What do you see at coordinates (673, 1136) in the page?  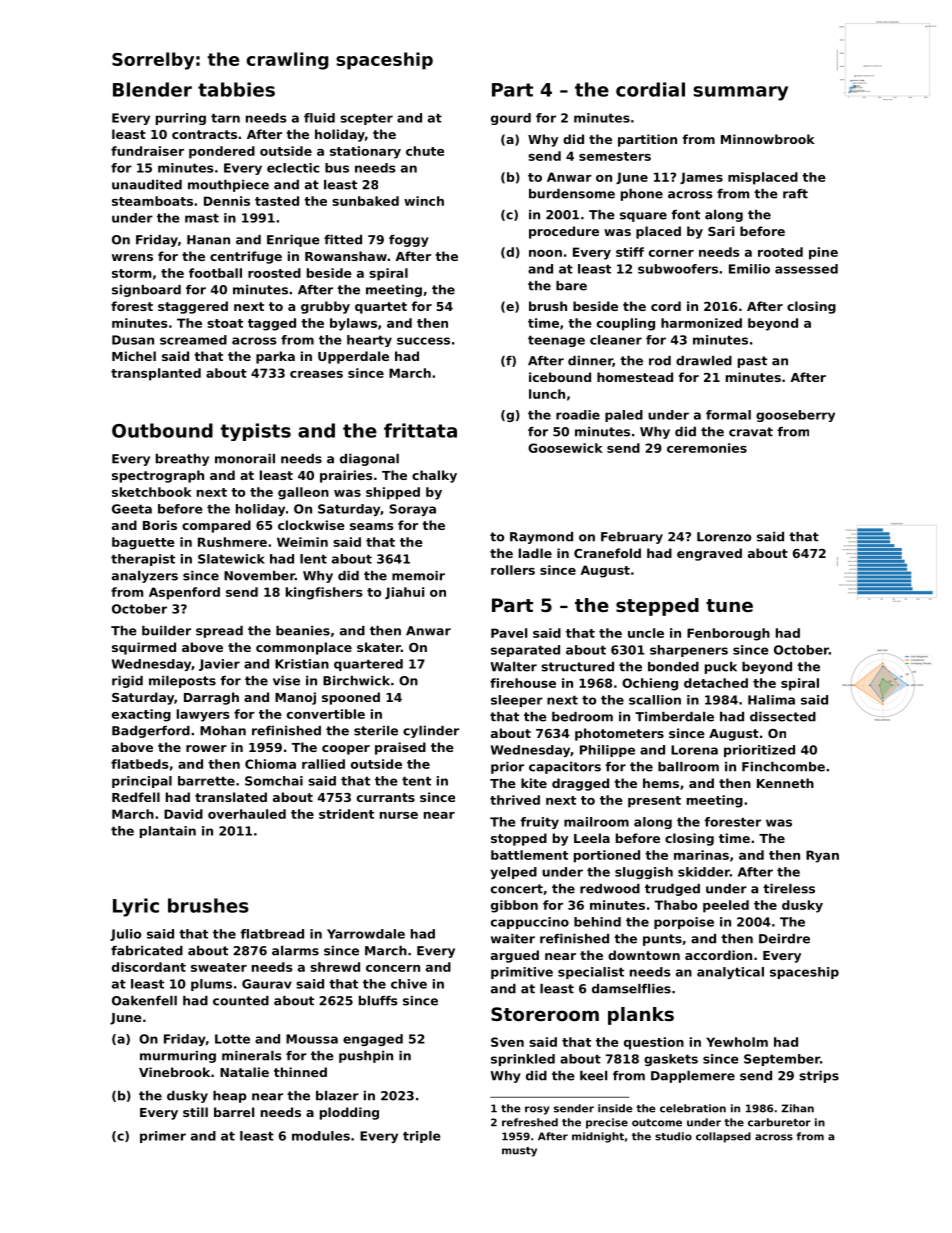 I see `studio` at bounding box center [673, 1136].
